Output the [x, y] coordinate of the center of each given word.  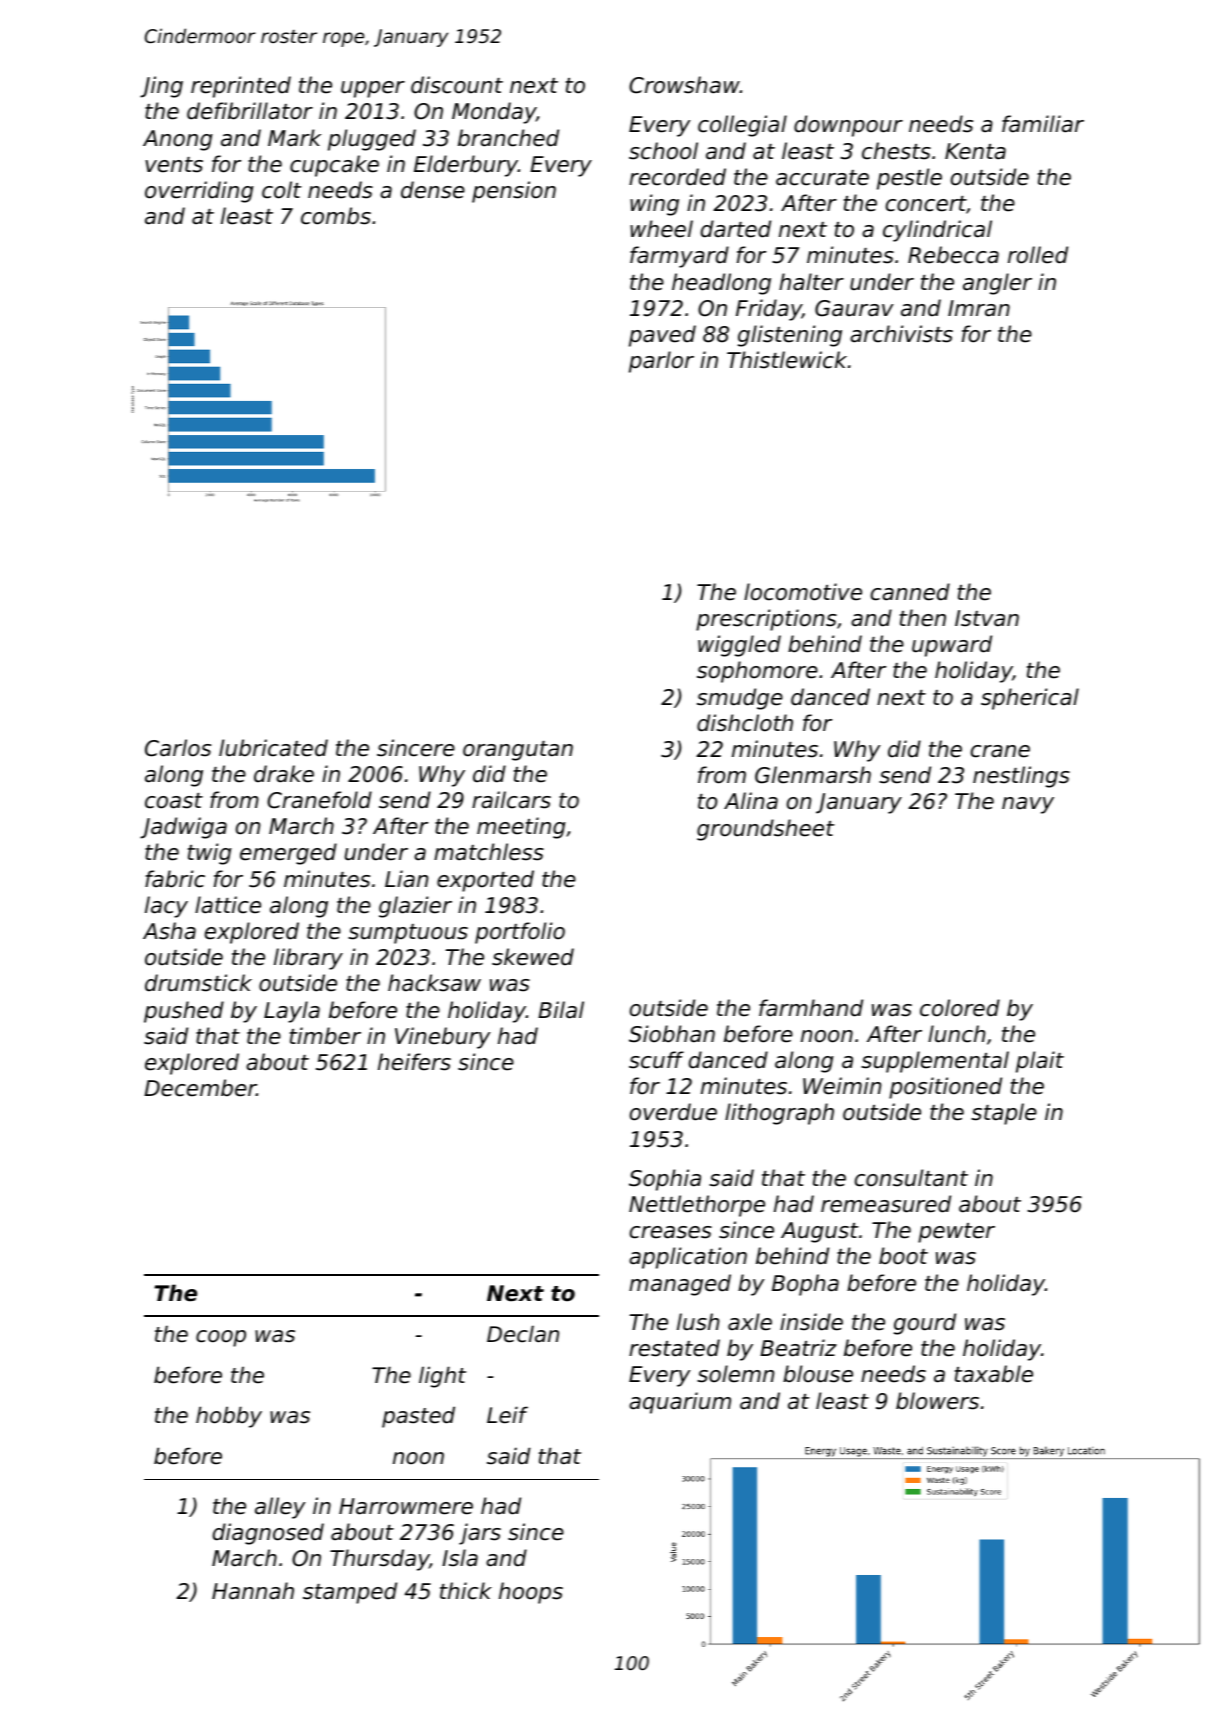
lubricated [273, 748]
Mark [294, 138]
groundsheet [766, 830]
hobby [229, 1417]
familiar [1043, 124]
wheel [661, 229]
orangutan [518, 751]
